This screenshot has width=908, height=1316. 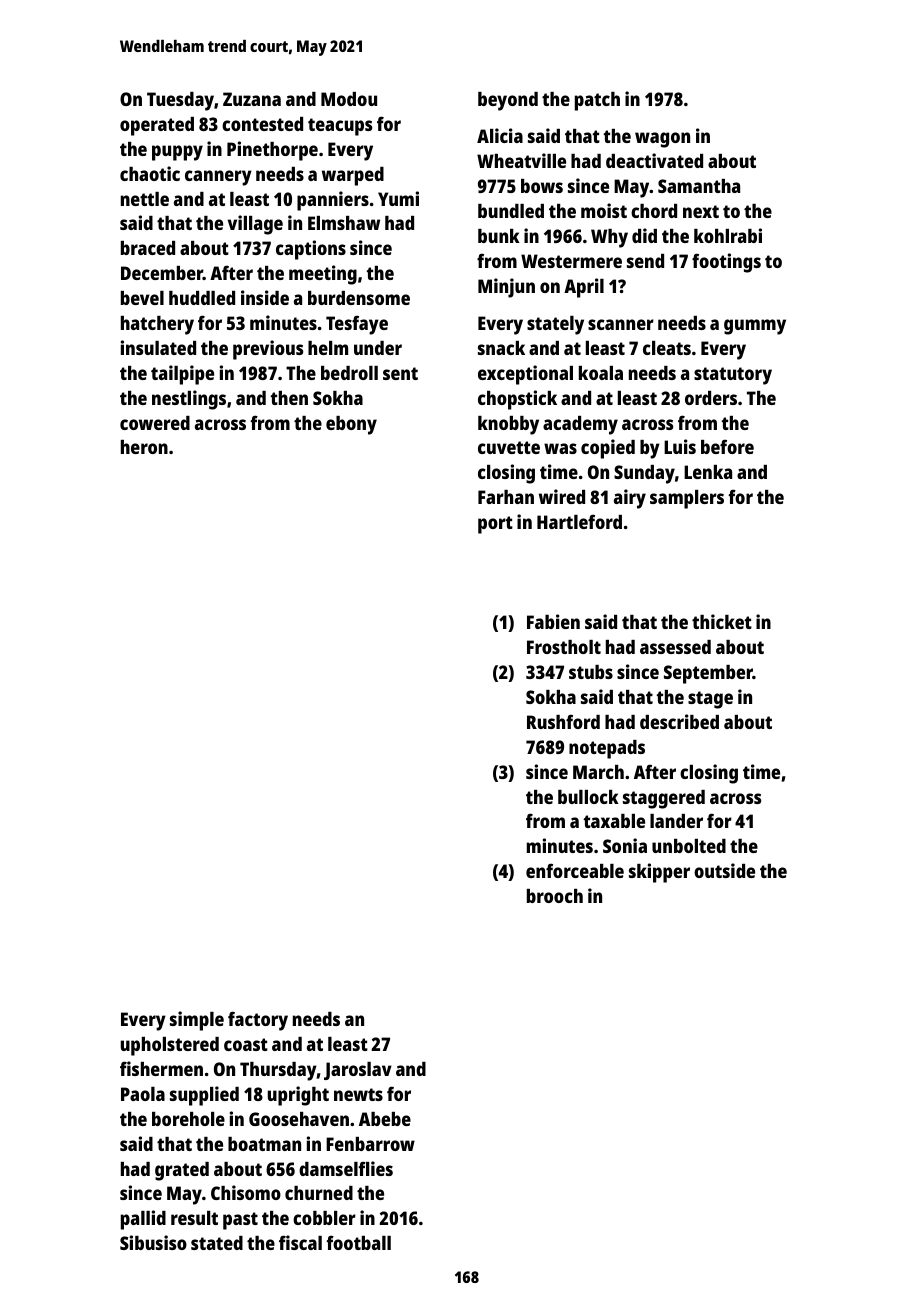 What do you see at coordinates (400, 373) in the screenshot?
I see `sent` at bounding box center [400, 373].
